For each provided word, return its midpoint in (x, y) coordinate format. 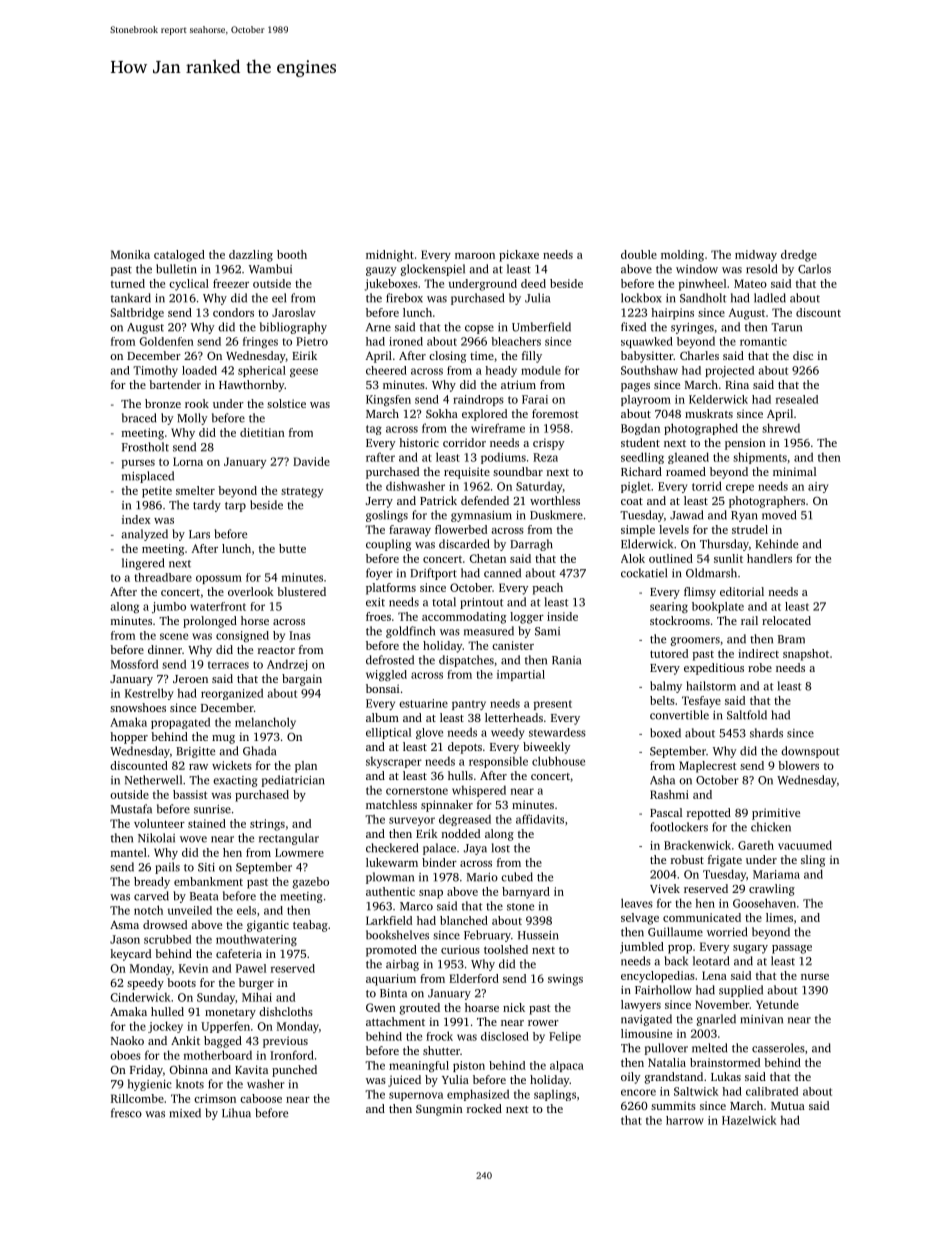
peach (548, 589)
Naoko (127, 1040)
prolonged (210, 622)
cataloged (179, 256)
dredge (799, 256)
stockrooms (680, 620)
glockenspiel (432, 270)
